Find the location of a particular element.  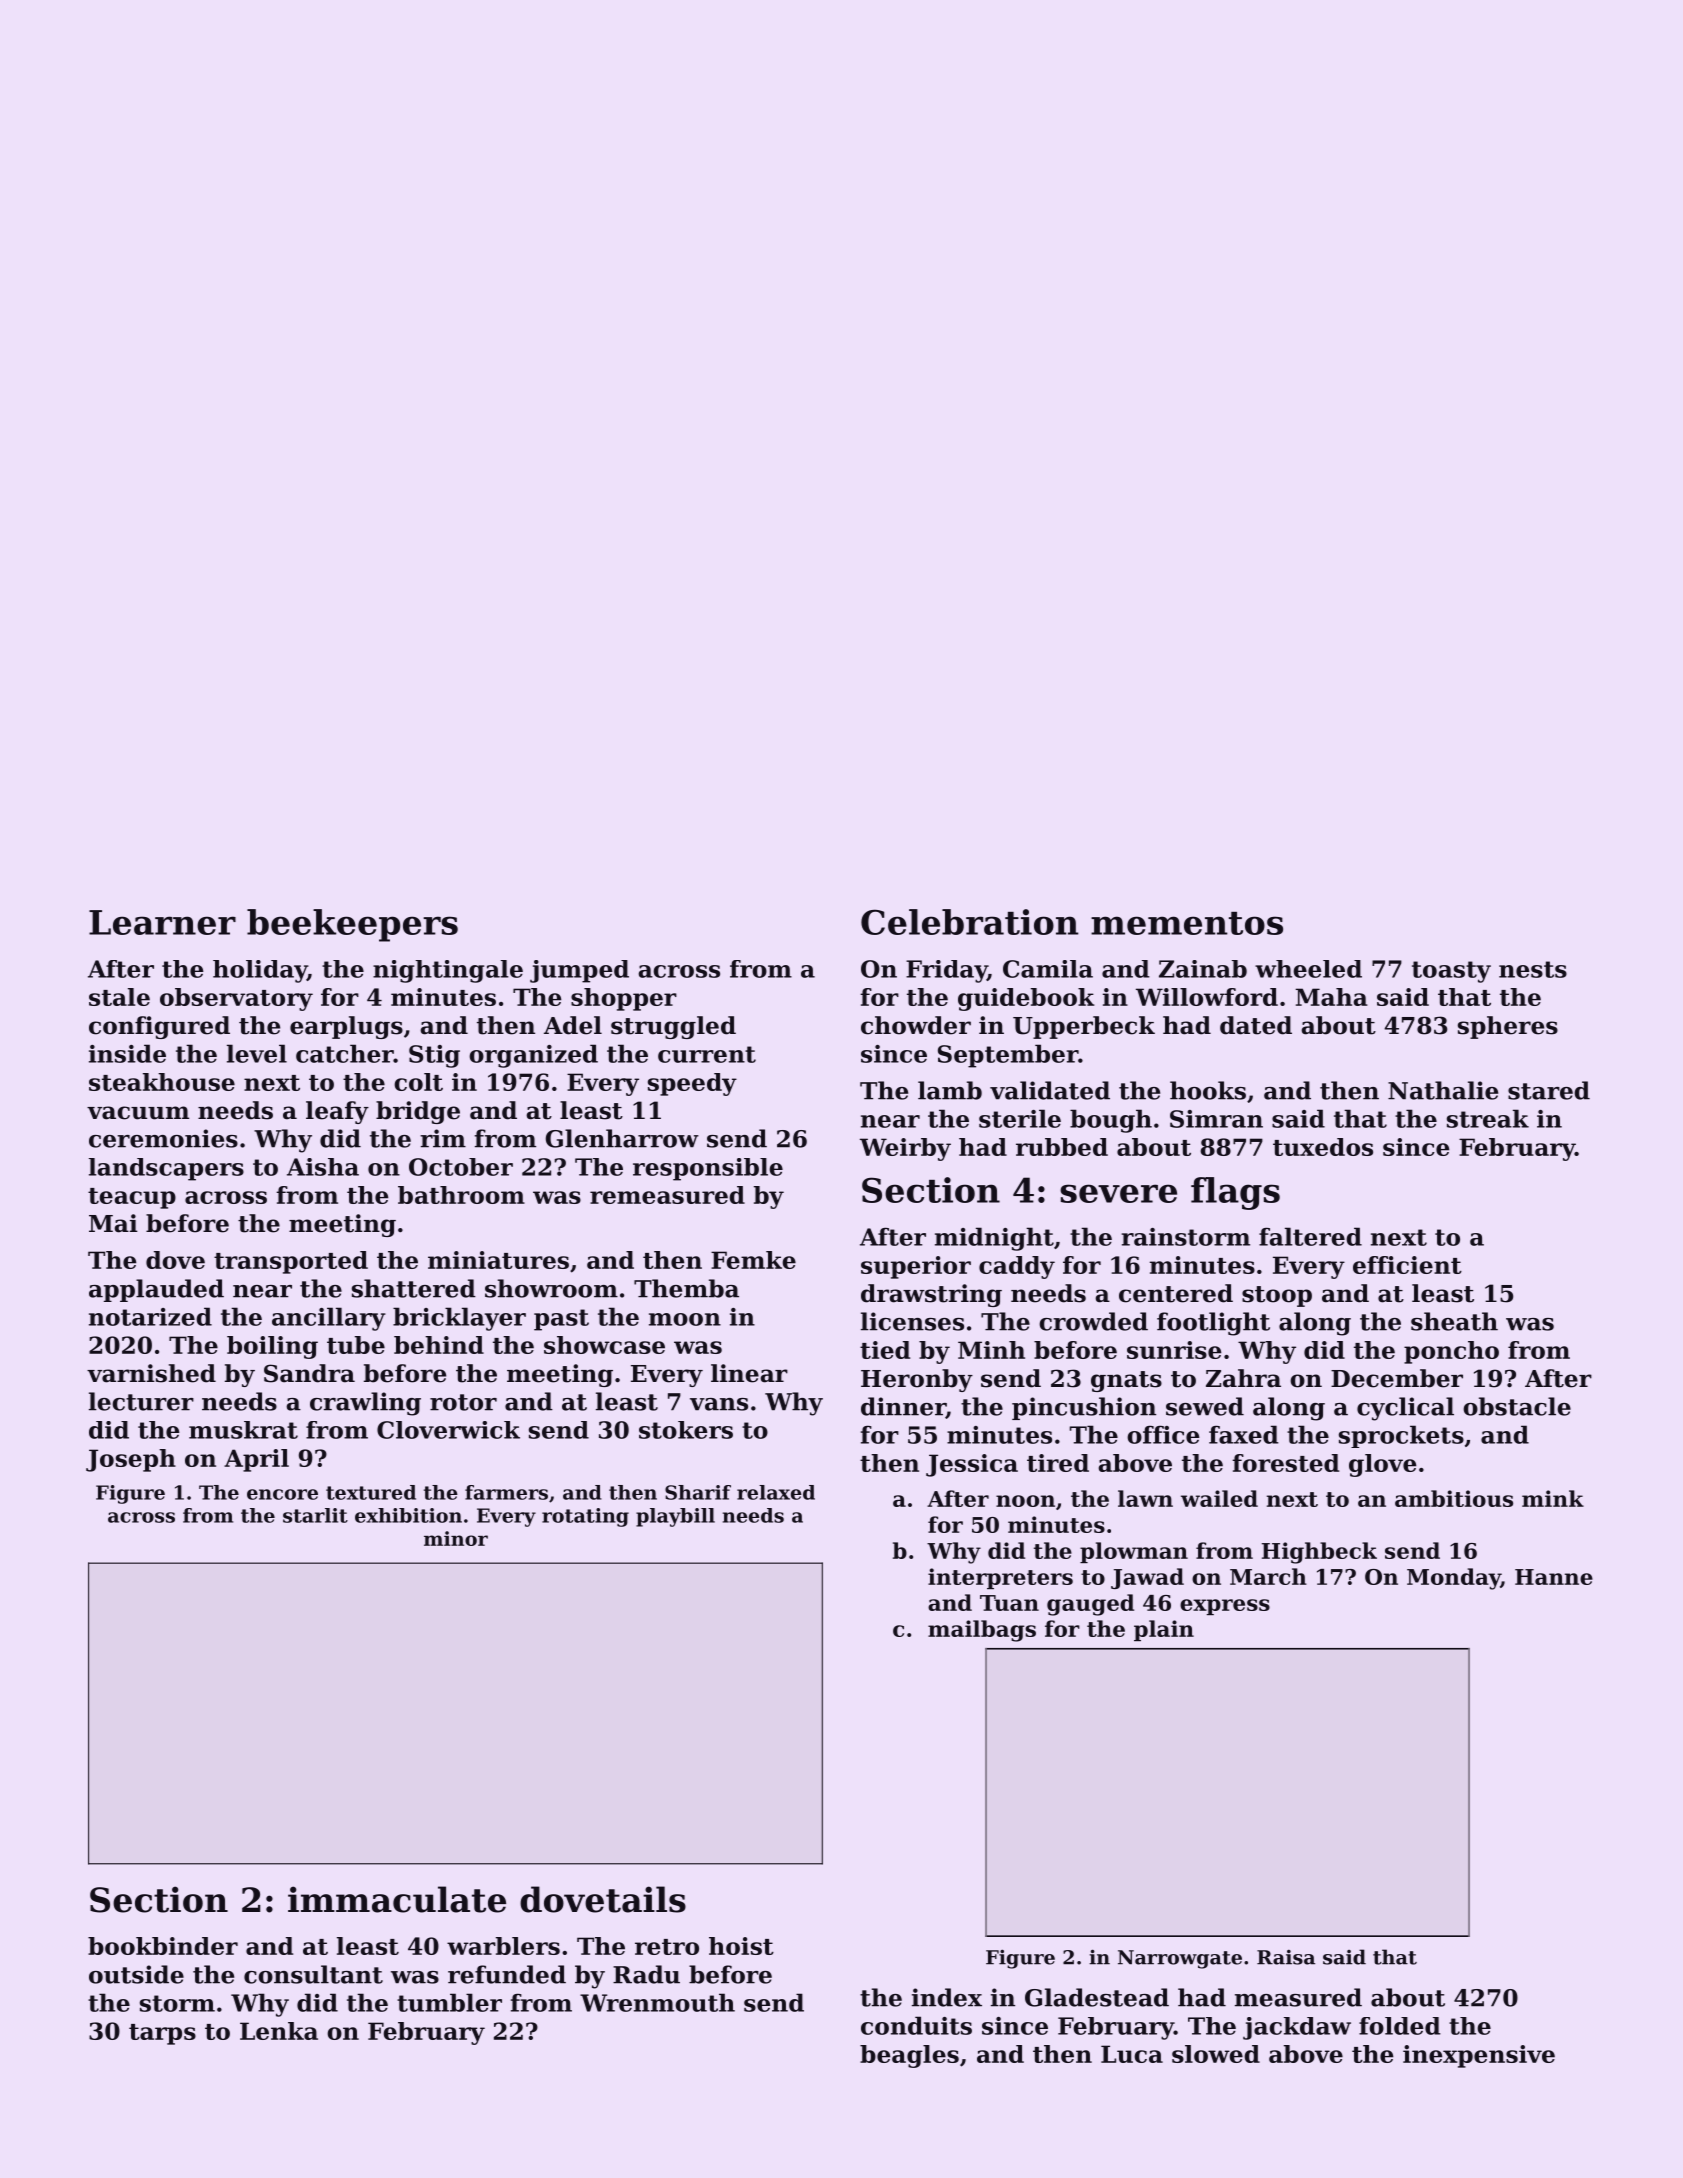

toasty is located at coordinates (1451, 972).
